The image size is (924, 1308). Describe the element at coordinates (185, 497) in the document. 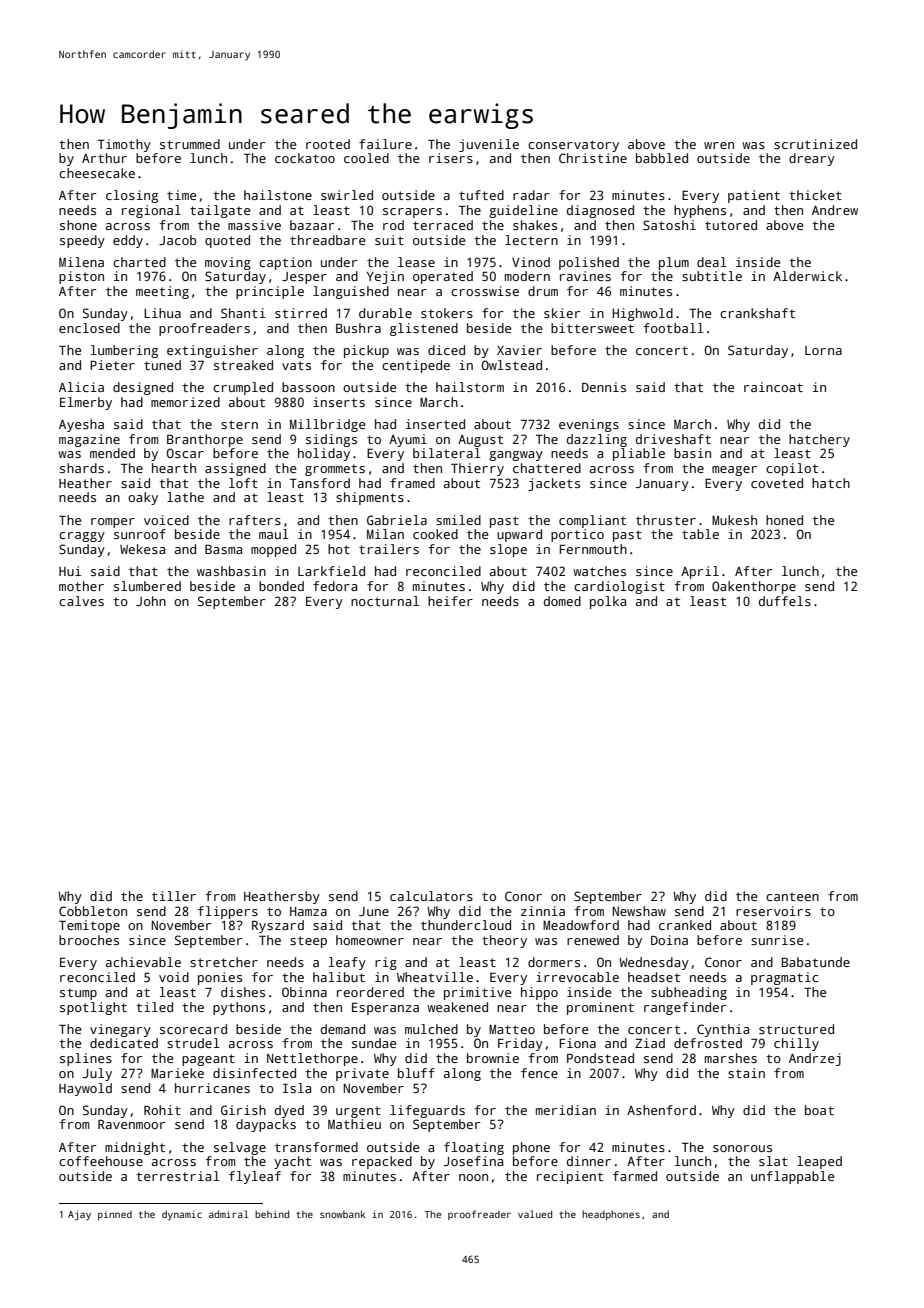

I see `lathe` at that location.
